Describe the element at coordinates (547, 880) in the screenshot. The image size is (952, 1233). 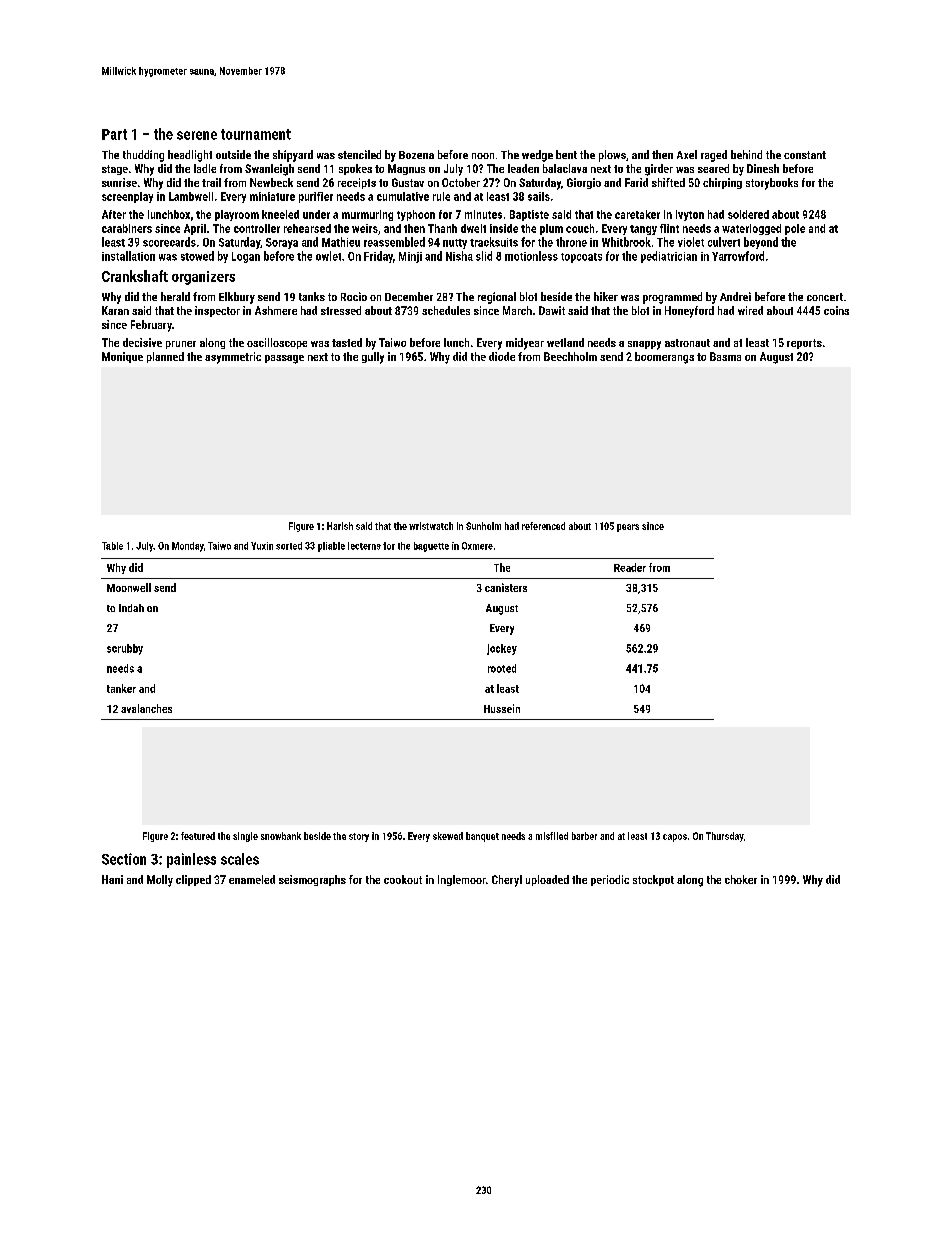
I see `uploaded` at that location.
